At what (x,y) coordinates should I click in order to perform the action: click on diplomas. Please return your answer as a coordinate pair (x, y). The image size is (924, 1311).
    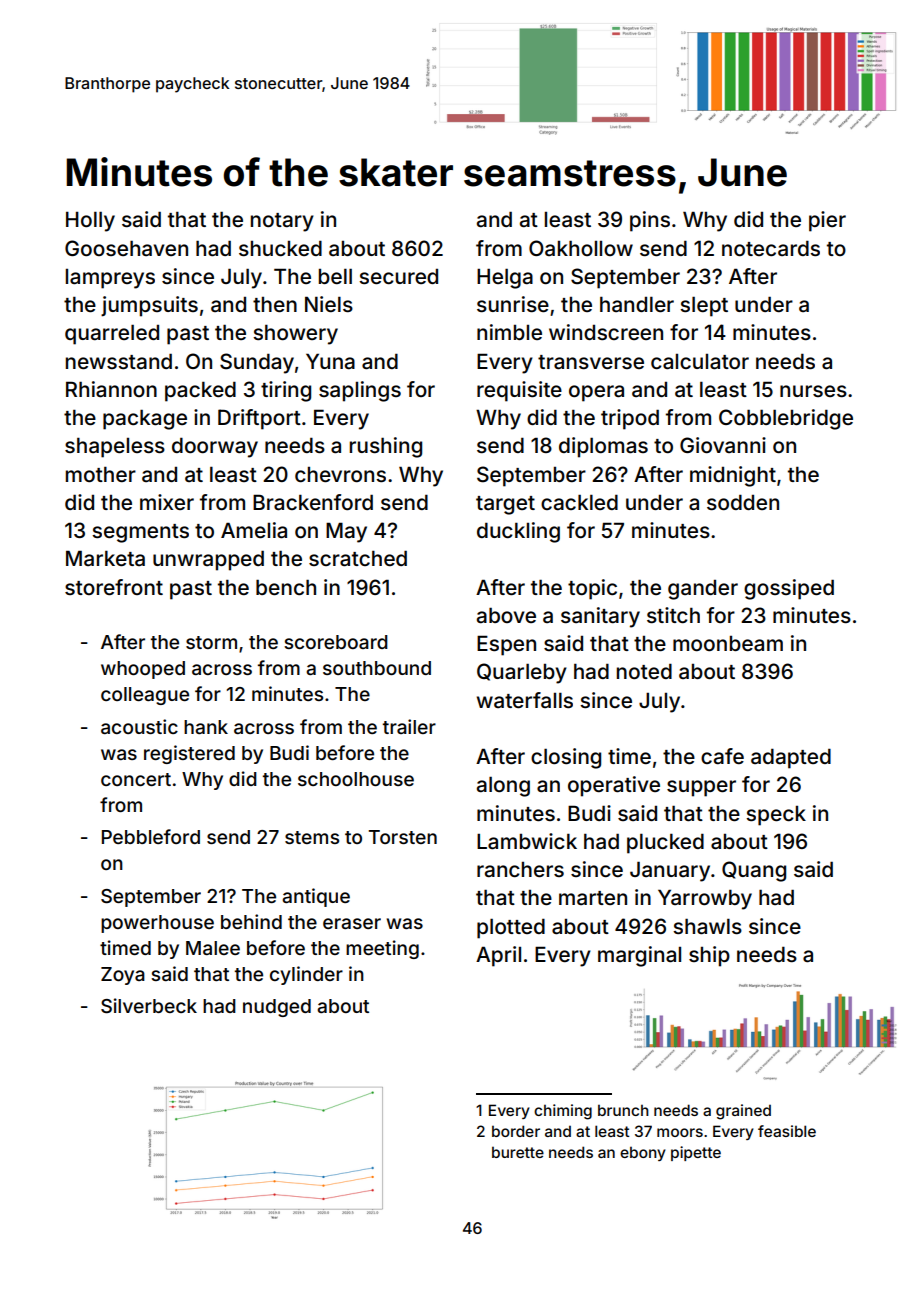
    Looking at the image, I should click on (603, 447).
